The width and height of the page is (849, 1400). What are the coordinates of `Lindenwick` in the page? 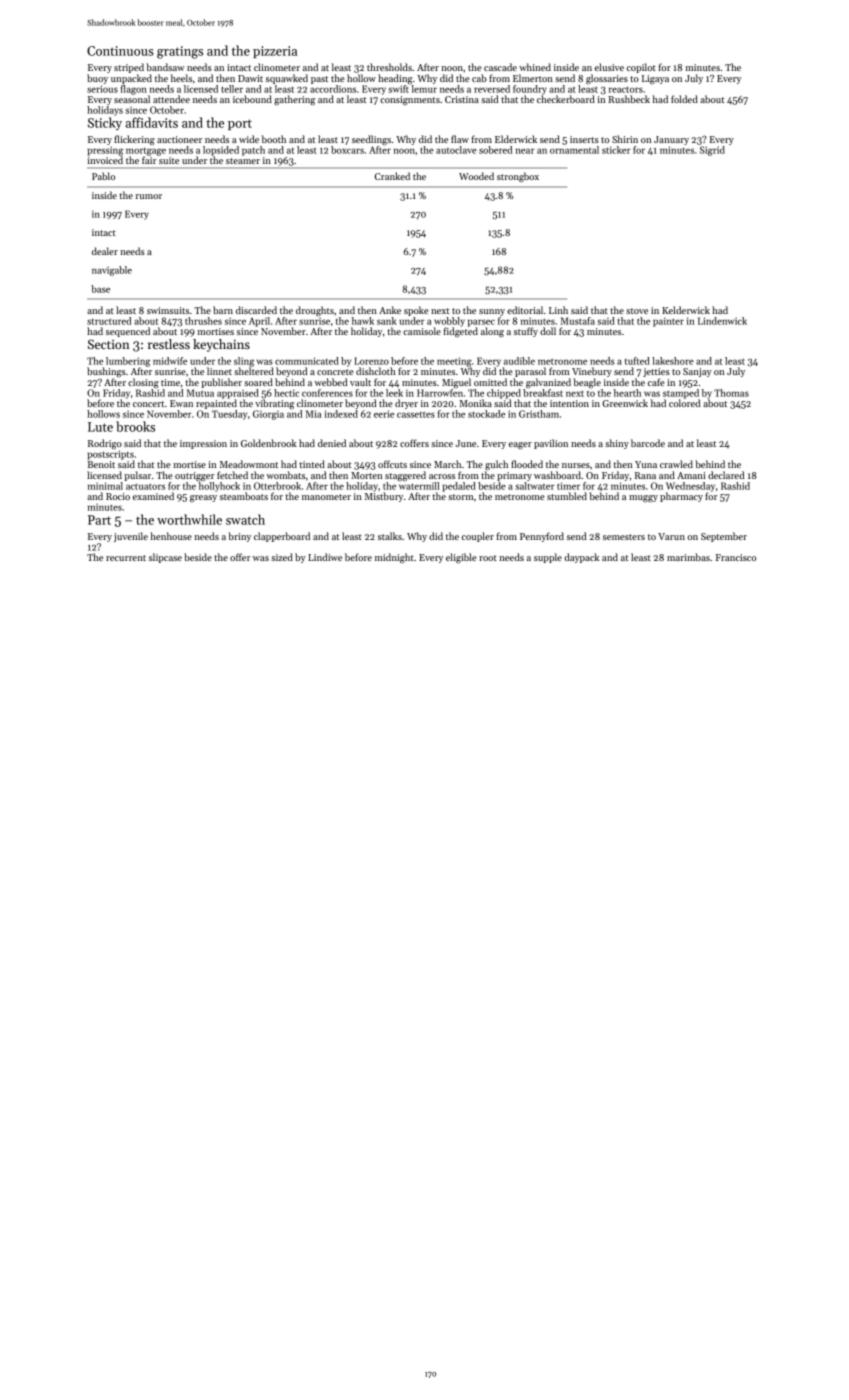 It's located at (722, 321).
